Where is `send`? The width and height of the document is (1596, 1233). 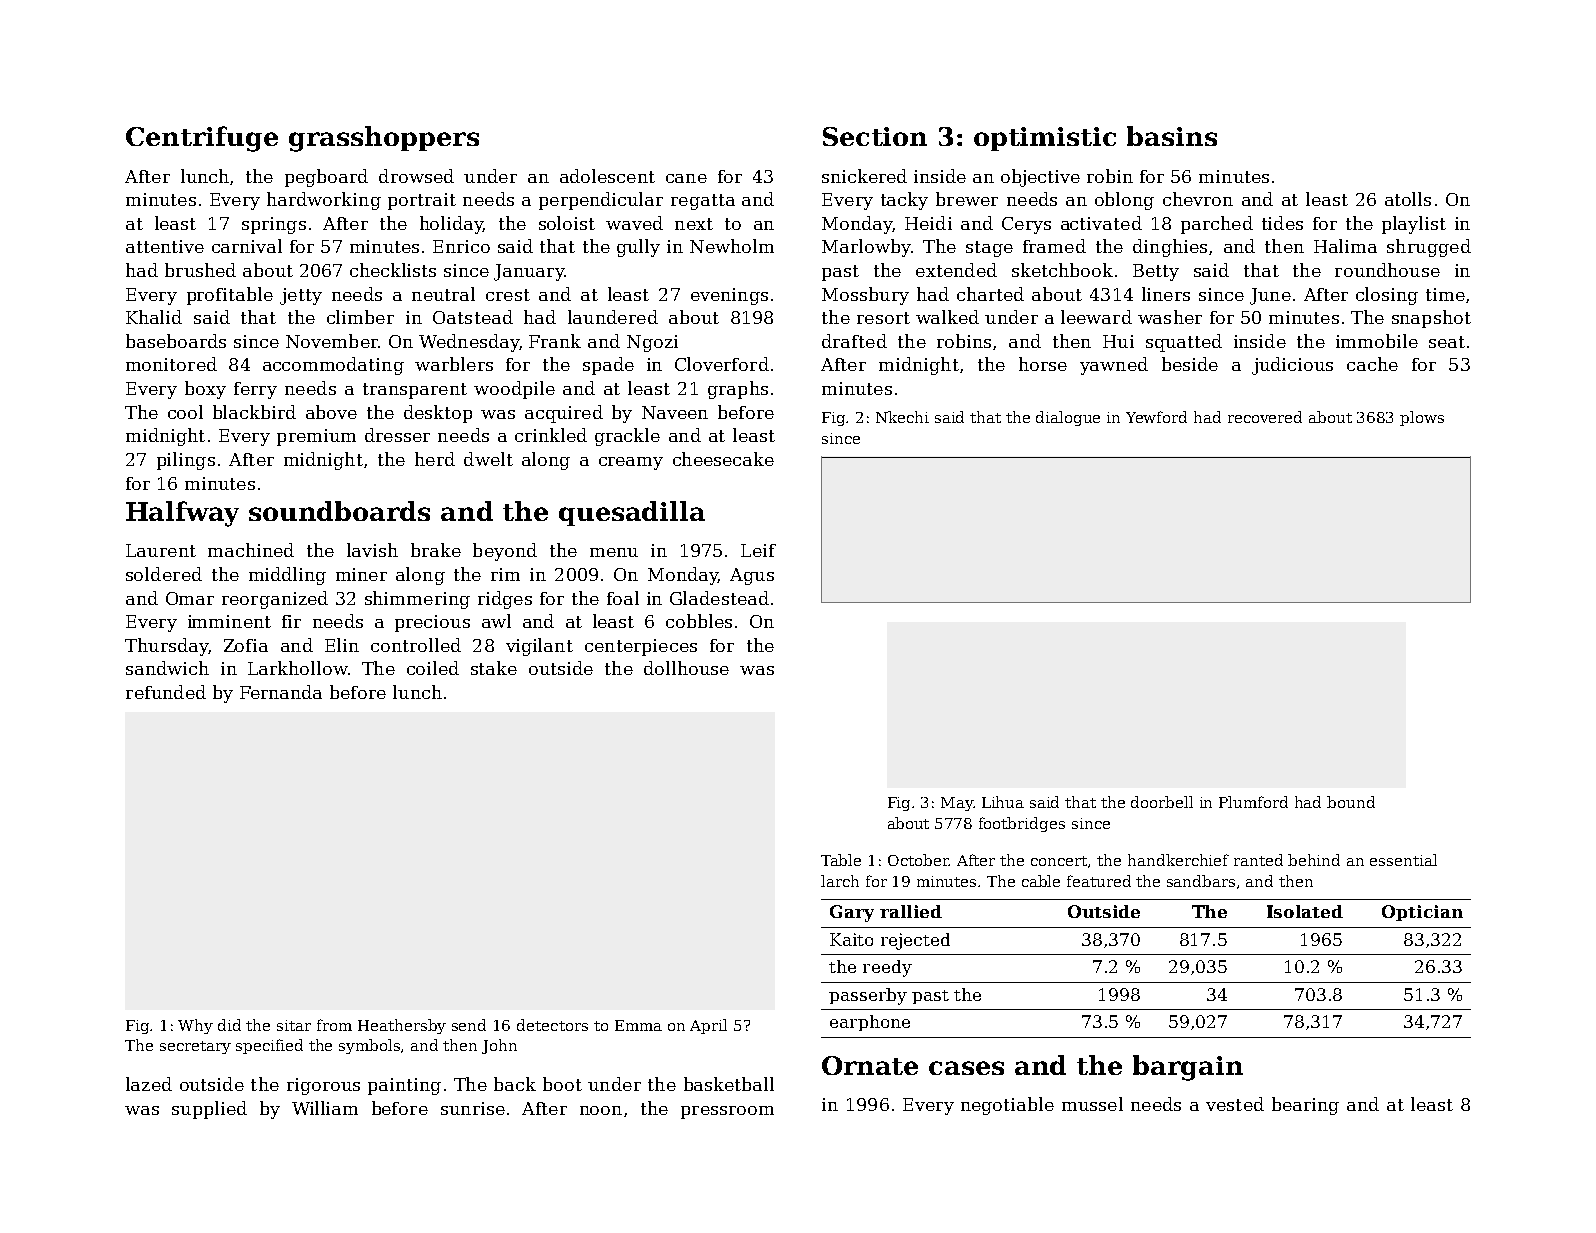
send is located at coordinates (469, 1025).
